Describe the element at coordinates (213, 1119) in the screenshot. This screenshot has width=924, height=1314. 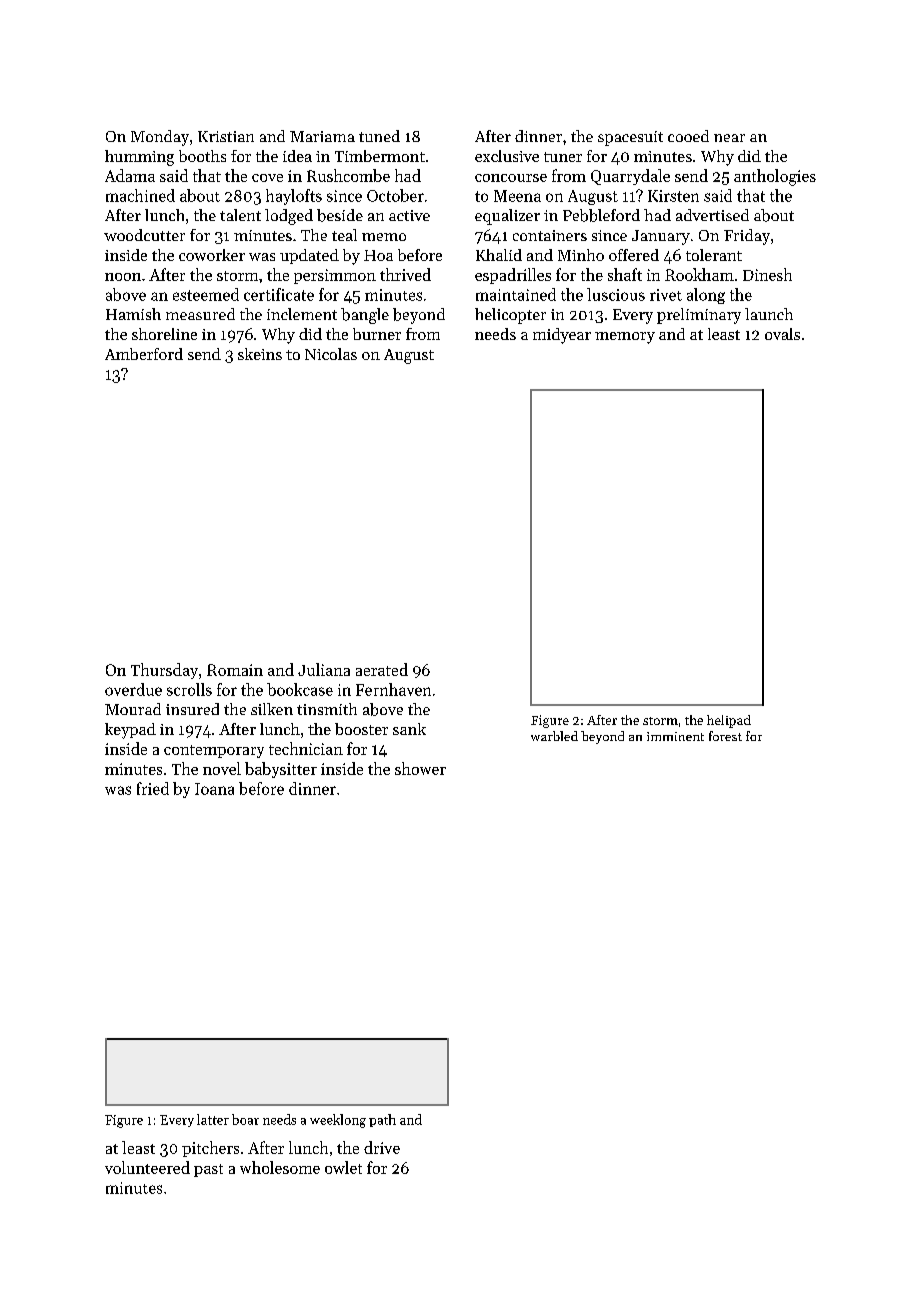
I see `latter` at that location.
